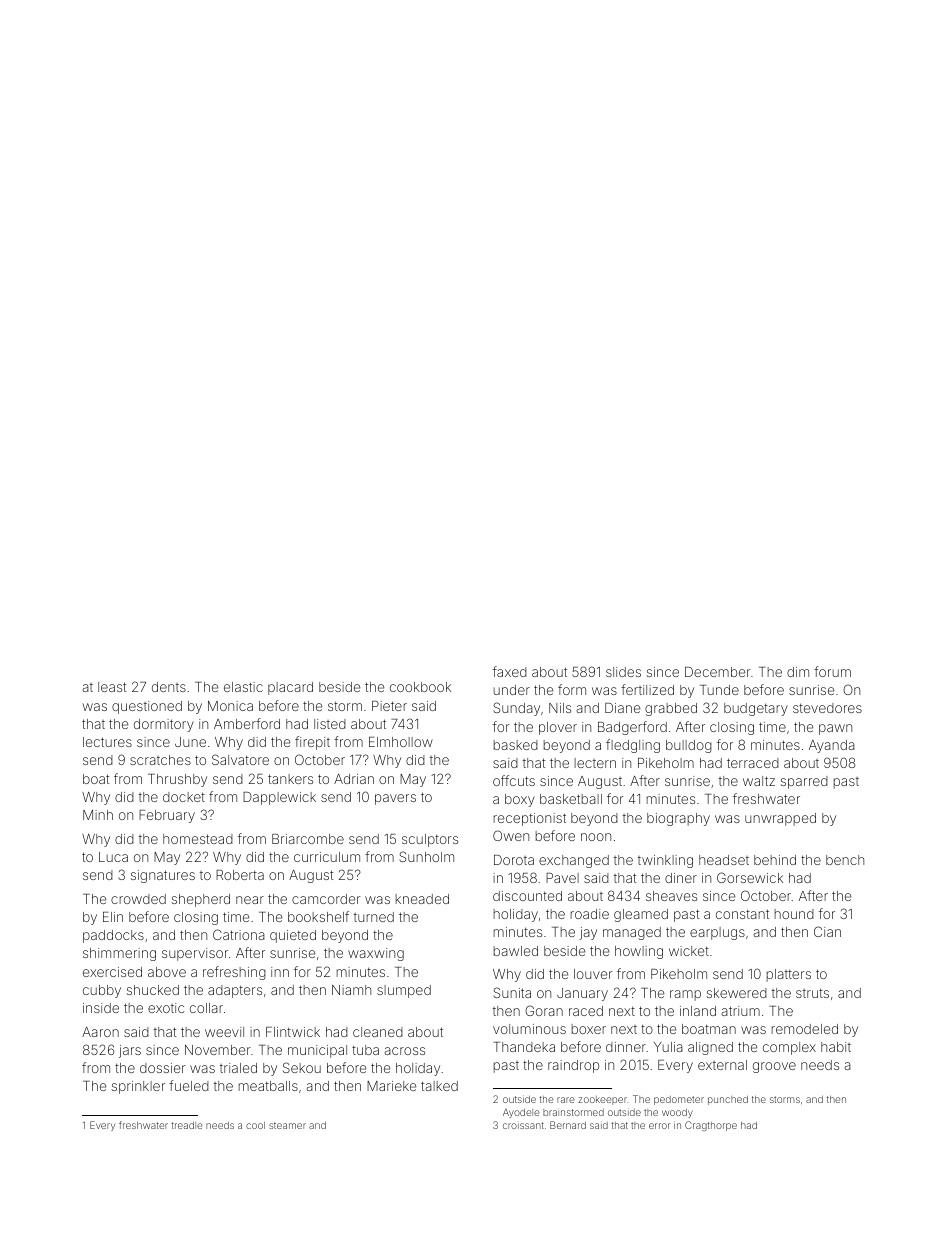 The image size is (952, 1233). What do you see at coordinates (671, 896) in the page?
I see `sheaves` at bounding box center [671, 896].
